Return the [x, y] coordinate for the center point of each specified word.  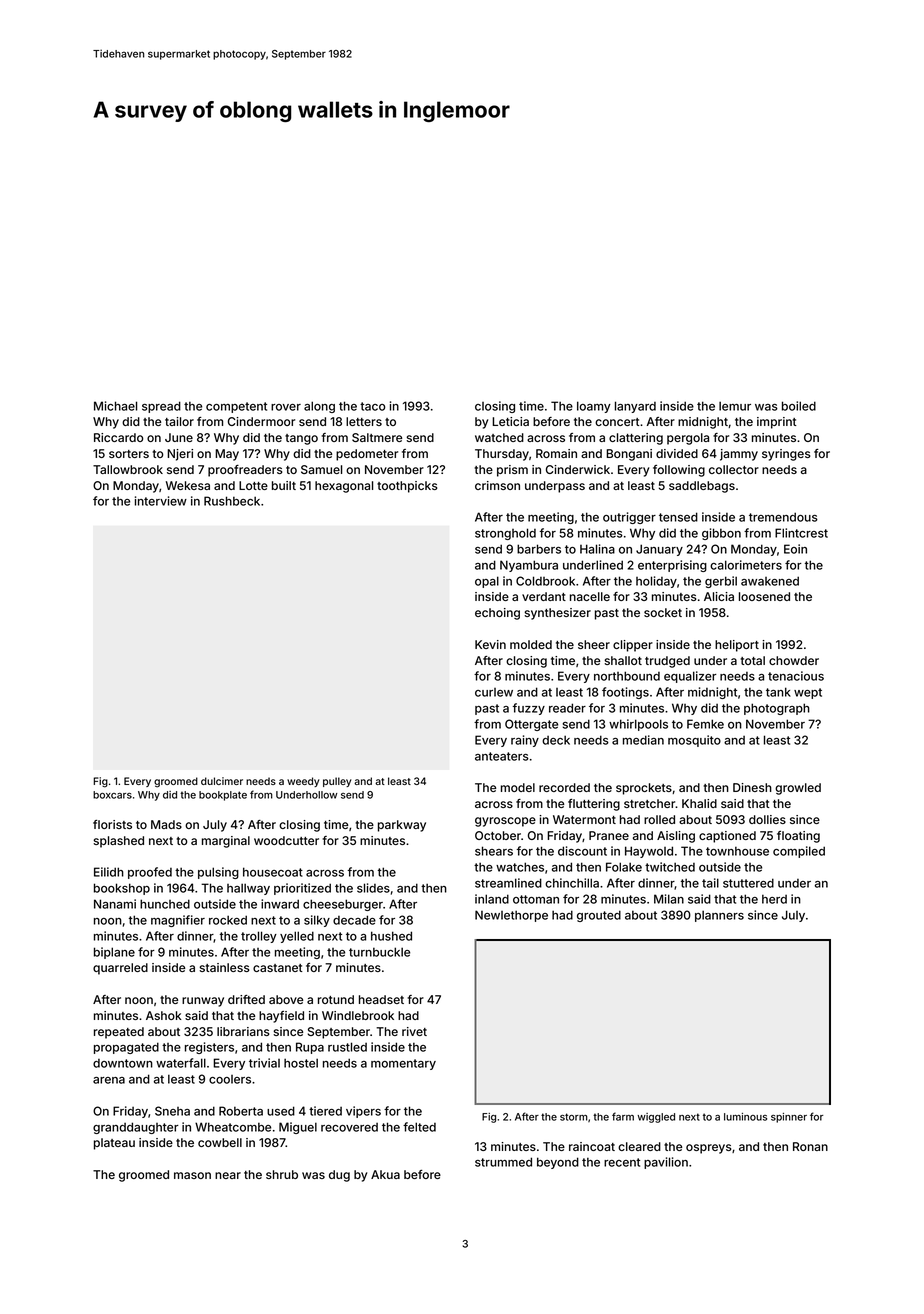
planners [719, 916]
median [643, 740]
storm [574, 1117]
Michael [115, 406]
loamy [594, 407]
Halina [597, 549]
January [659, 550]
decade [354, 920]
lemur [735, 406]
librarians [243, 1031]
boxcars [112, 795]
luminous [745, 1117]
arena [109, 1080]
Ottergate [531, 725]
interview [161, 501]
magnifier [178, 921]
